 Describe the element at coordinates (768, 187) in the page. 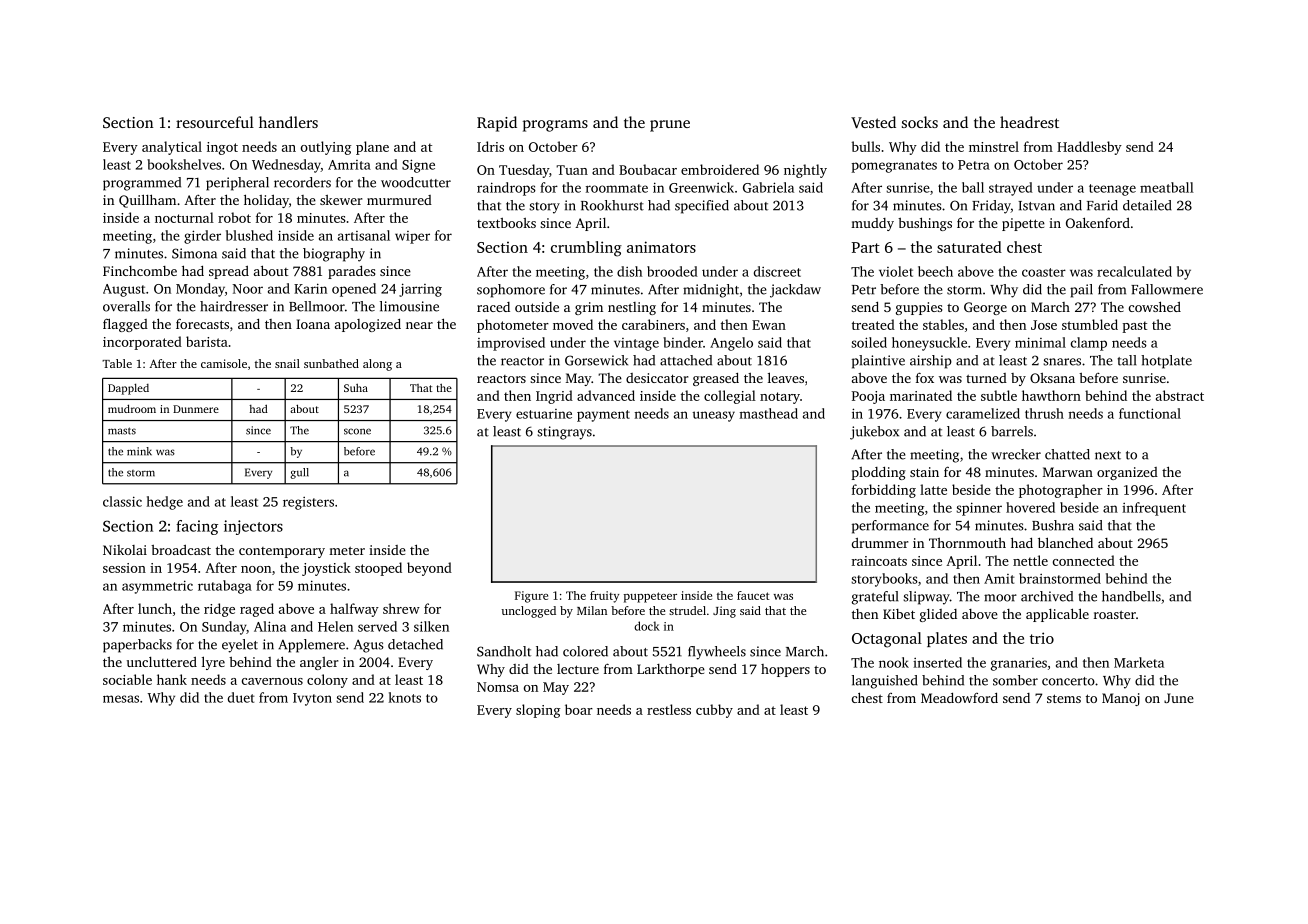

I see `Gabriela` at that location.
